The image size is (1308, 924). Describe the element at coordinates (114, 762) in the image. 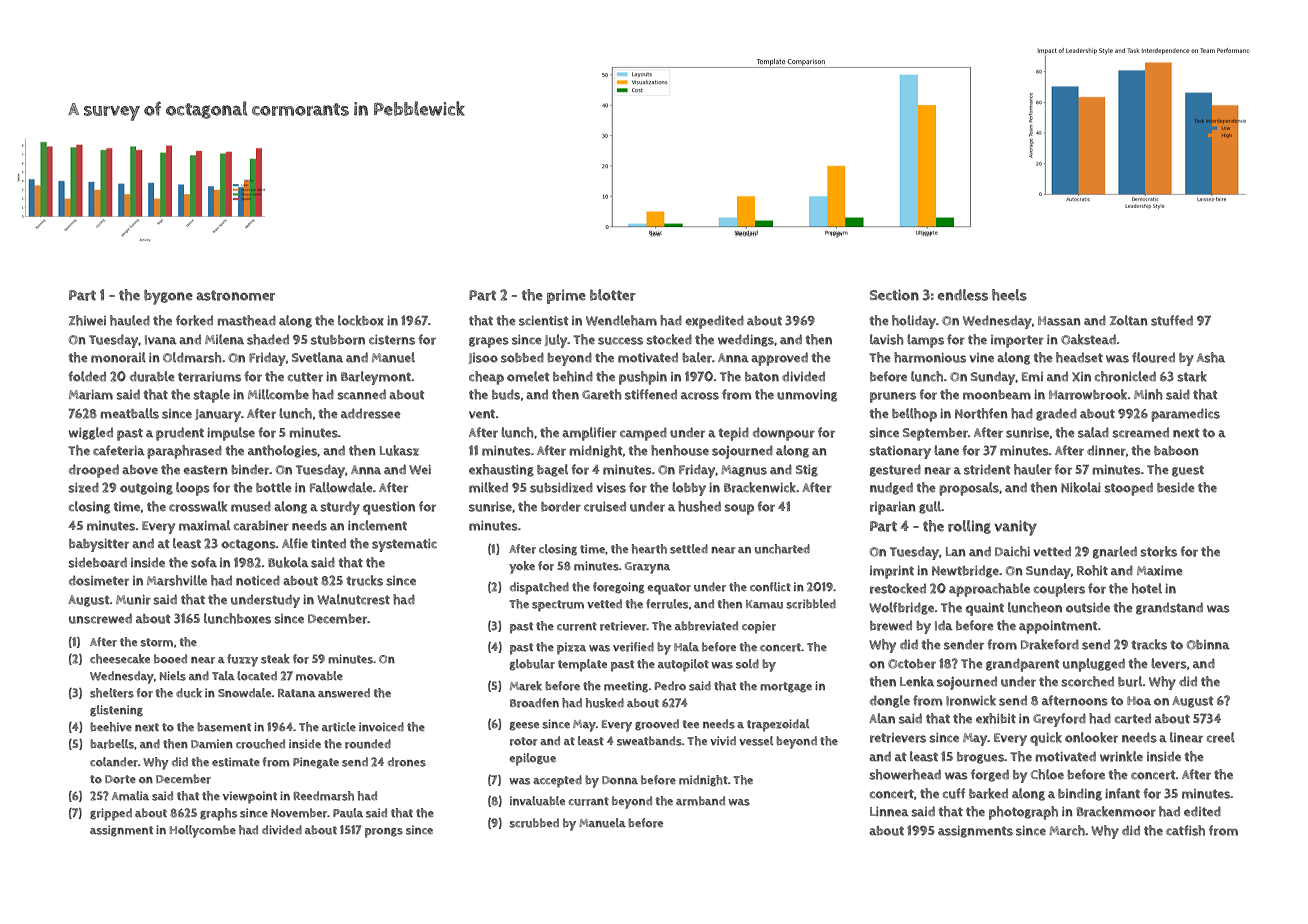

I see `colander` at that location.
